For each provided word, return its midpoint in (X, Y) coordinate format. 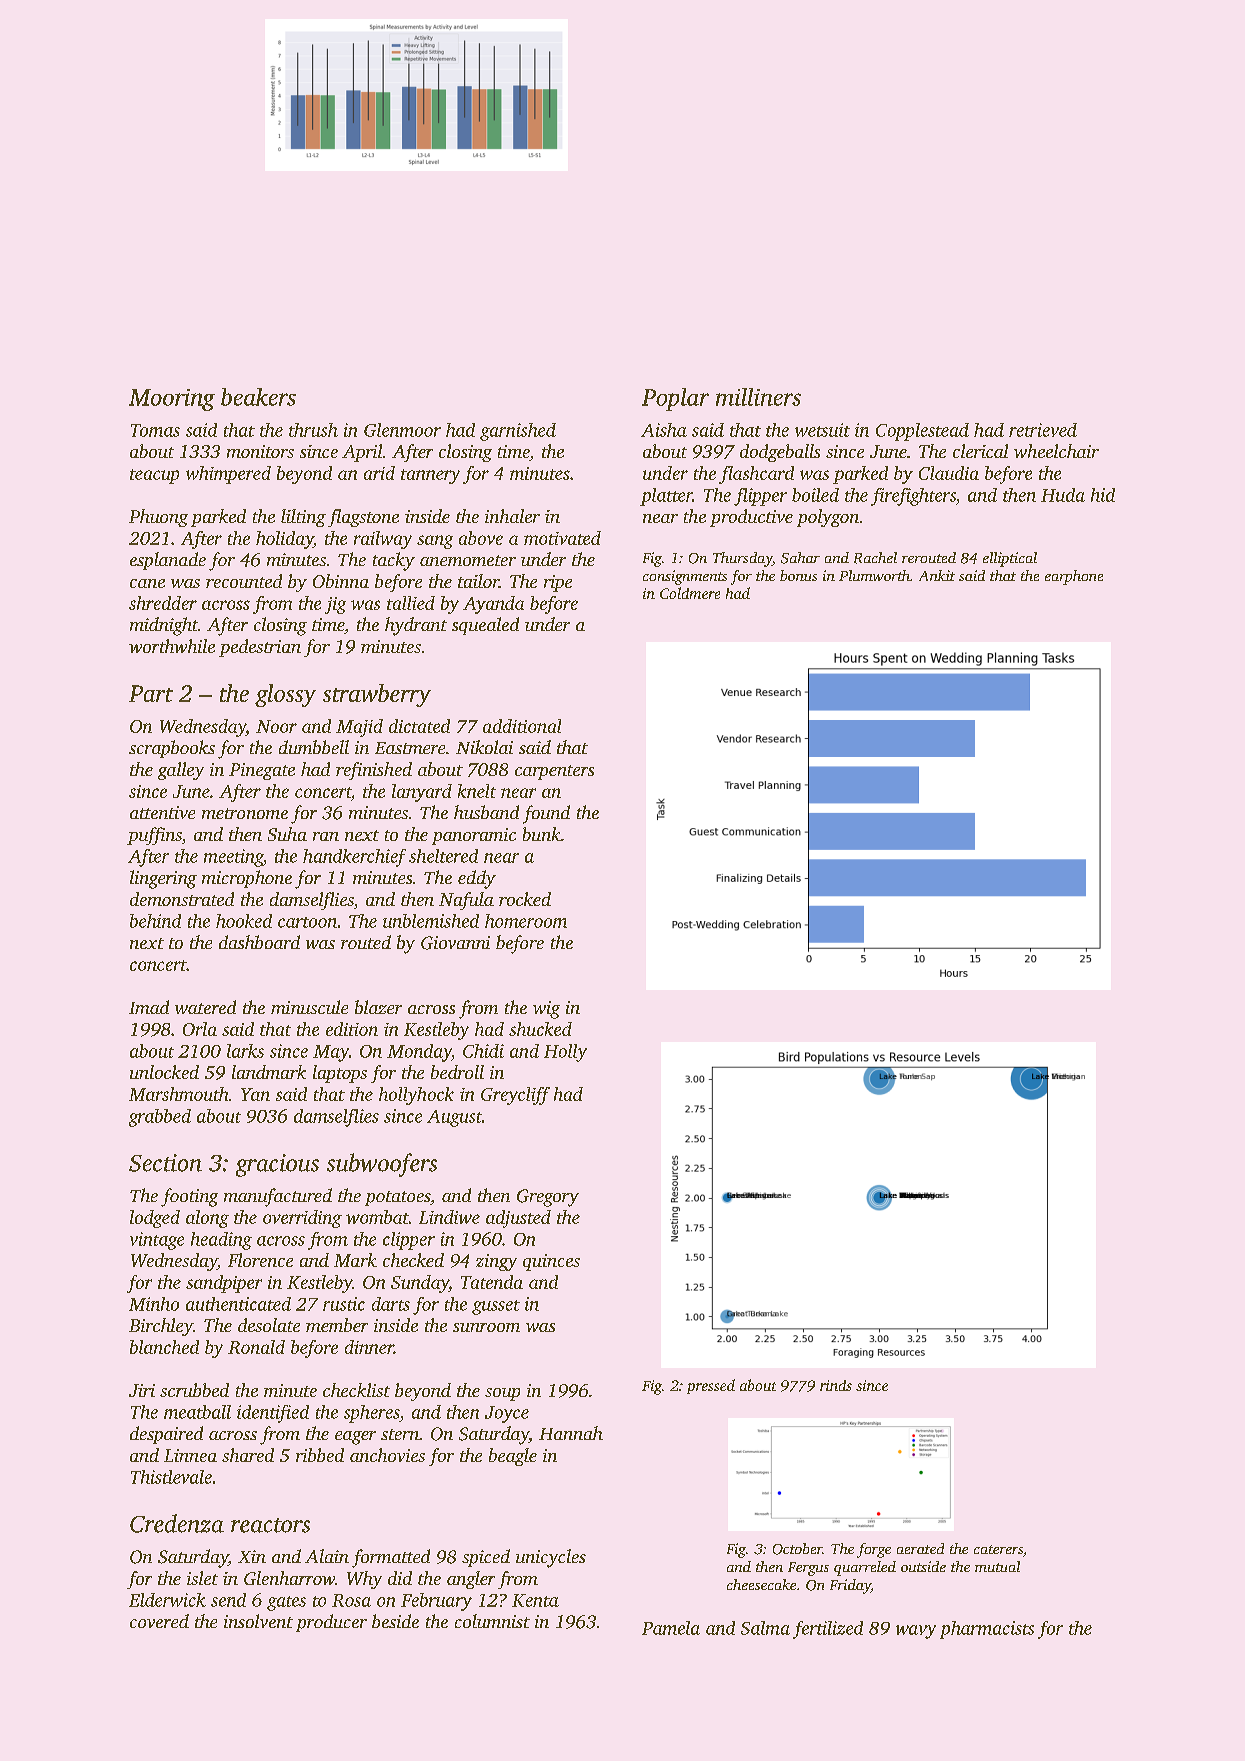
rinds (836, 1385)
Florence (260, 1260)
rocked (525, 899)
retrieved (1043, 430)
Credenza (177, 1523)
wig (546, 1010)
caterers (998, 1549)
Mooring (172, 400)
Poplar (675, 399)
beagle (513, 1457)
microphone (247, 879)
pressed (711, 1386)
